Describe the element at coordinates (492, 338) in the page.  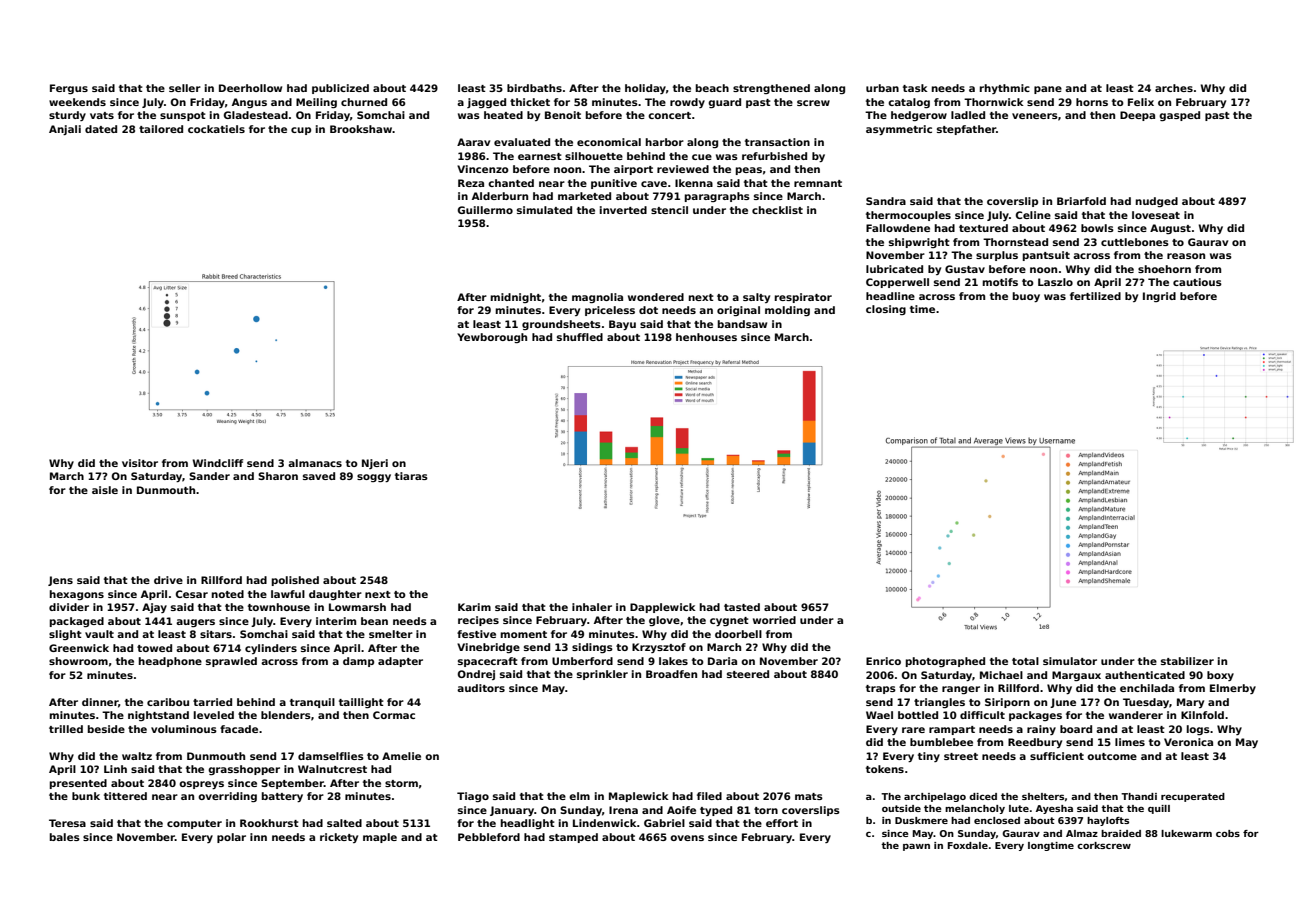
I see `Yewborough` at that location.
